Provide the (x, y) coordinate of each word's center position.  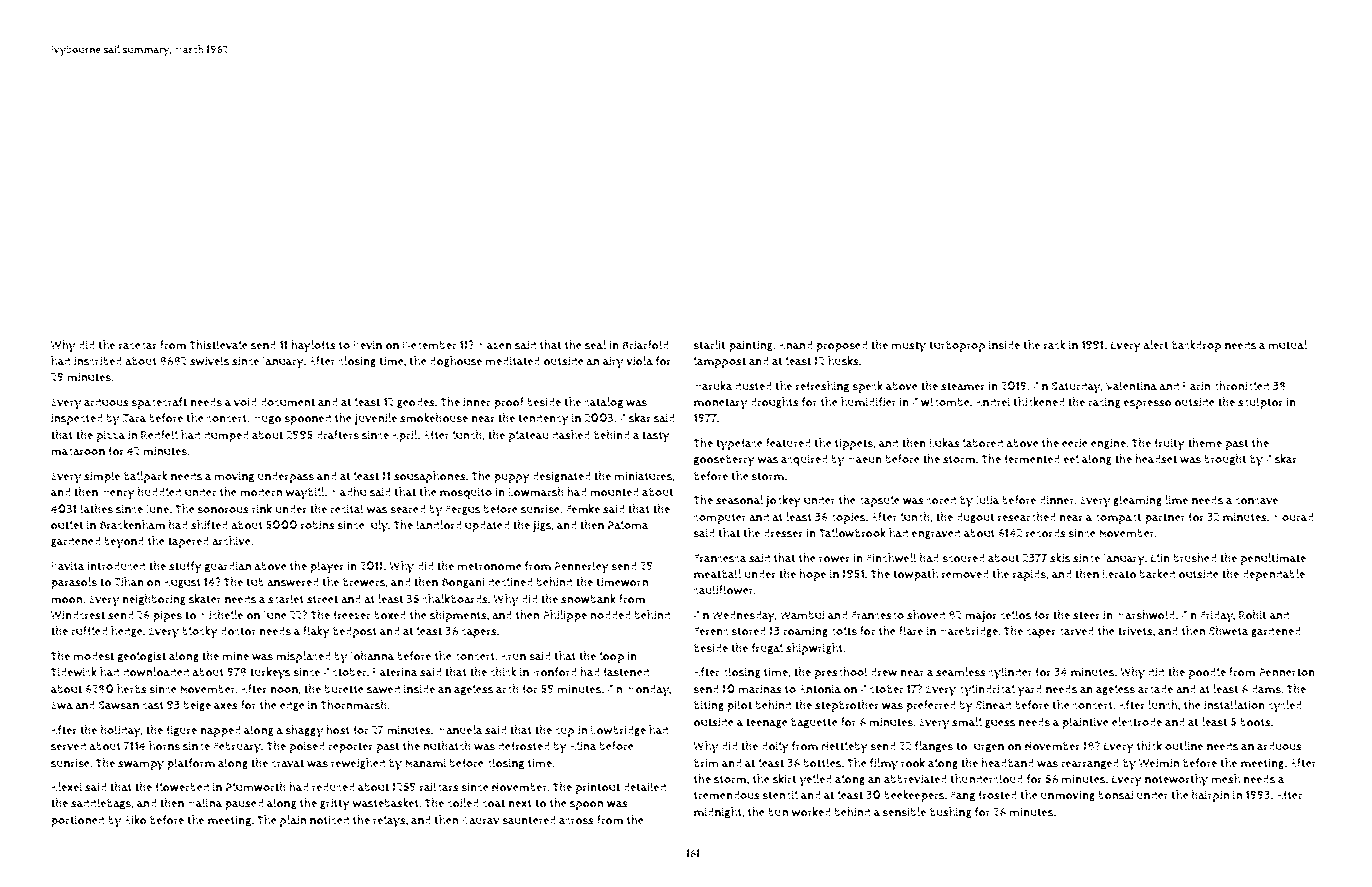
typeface (739, 444)
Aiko (135, 820)
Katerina (395, 672)
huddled (159, 492)
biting (709, 706)
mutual (1287, 345)
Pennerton (1287, 672)
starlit (709, 345)
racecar (138, 346)
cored (941, 500)
